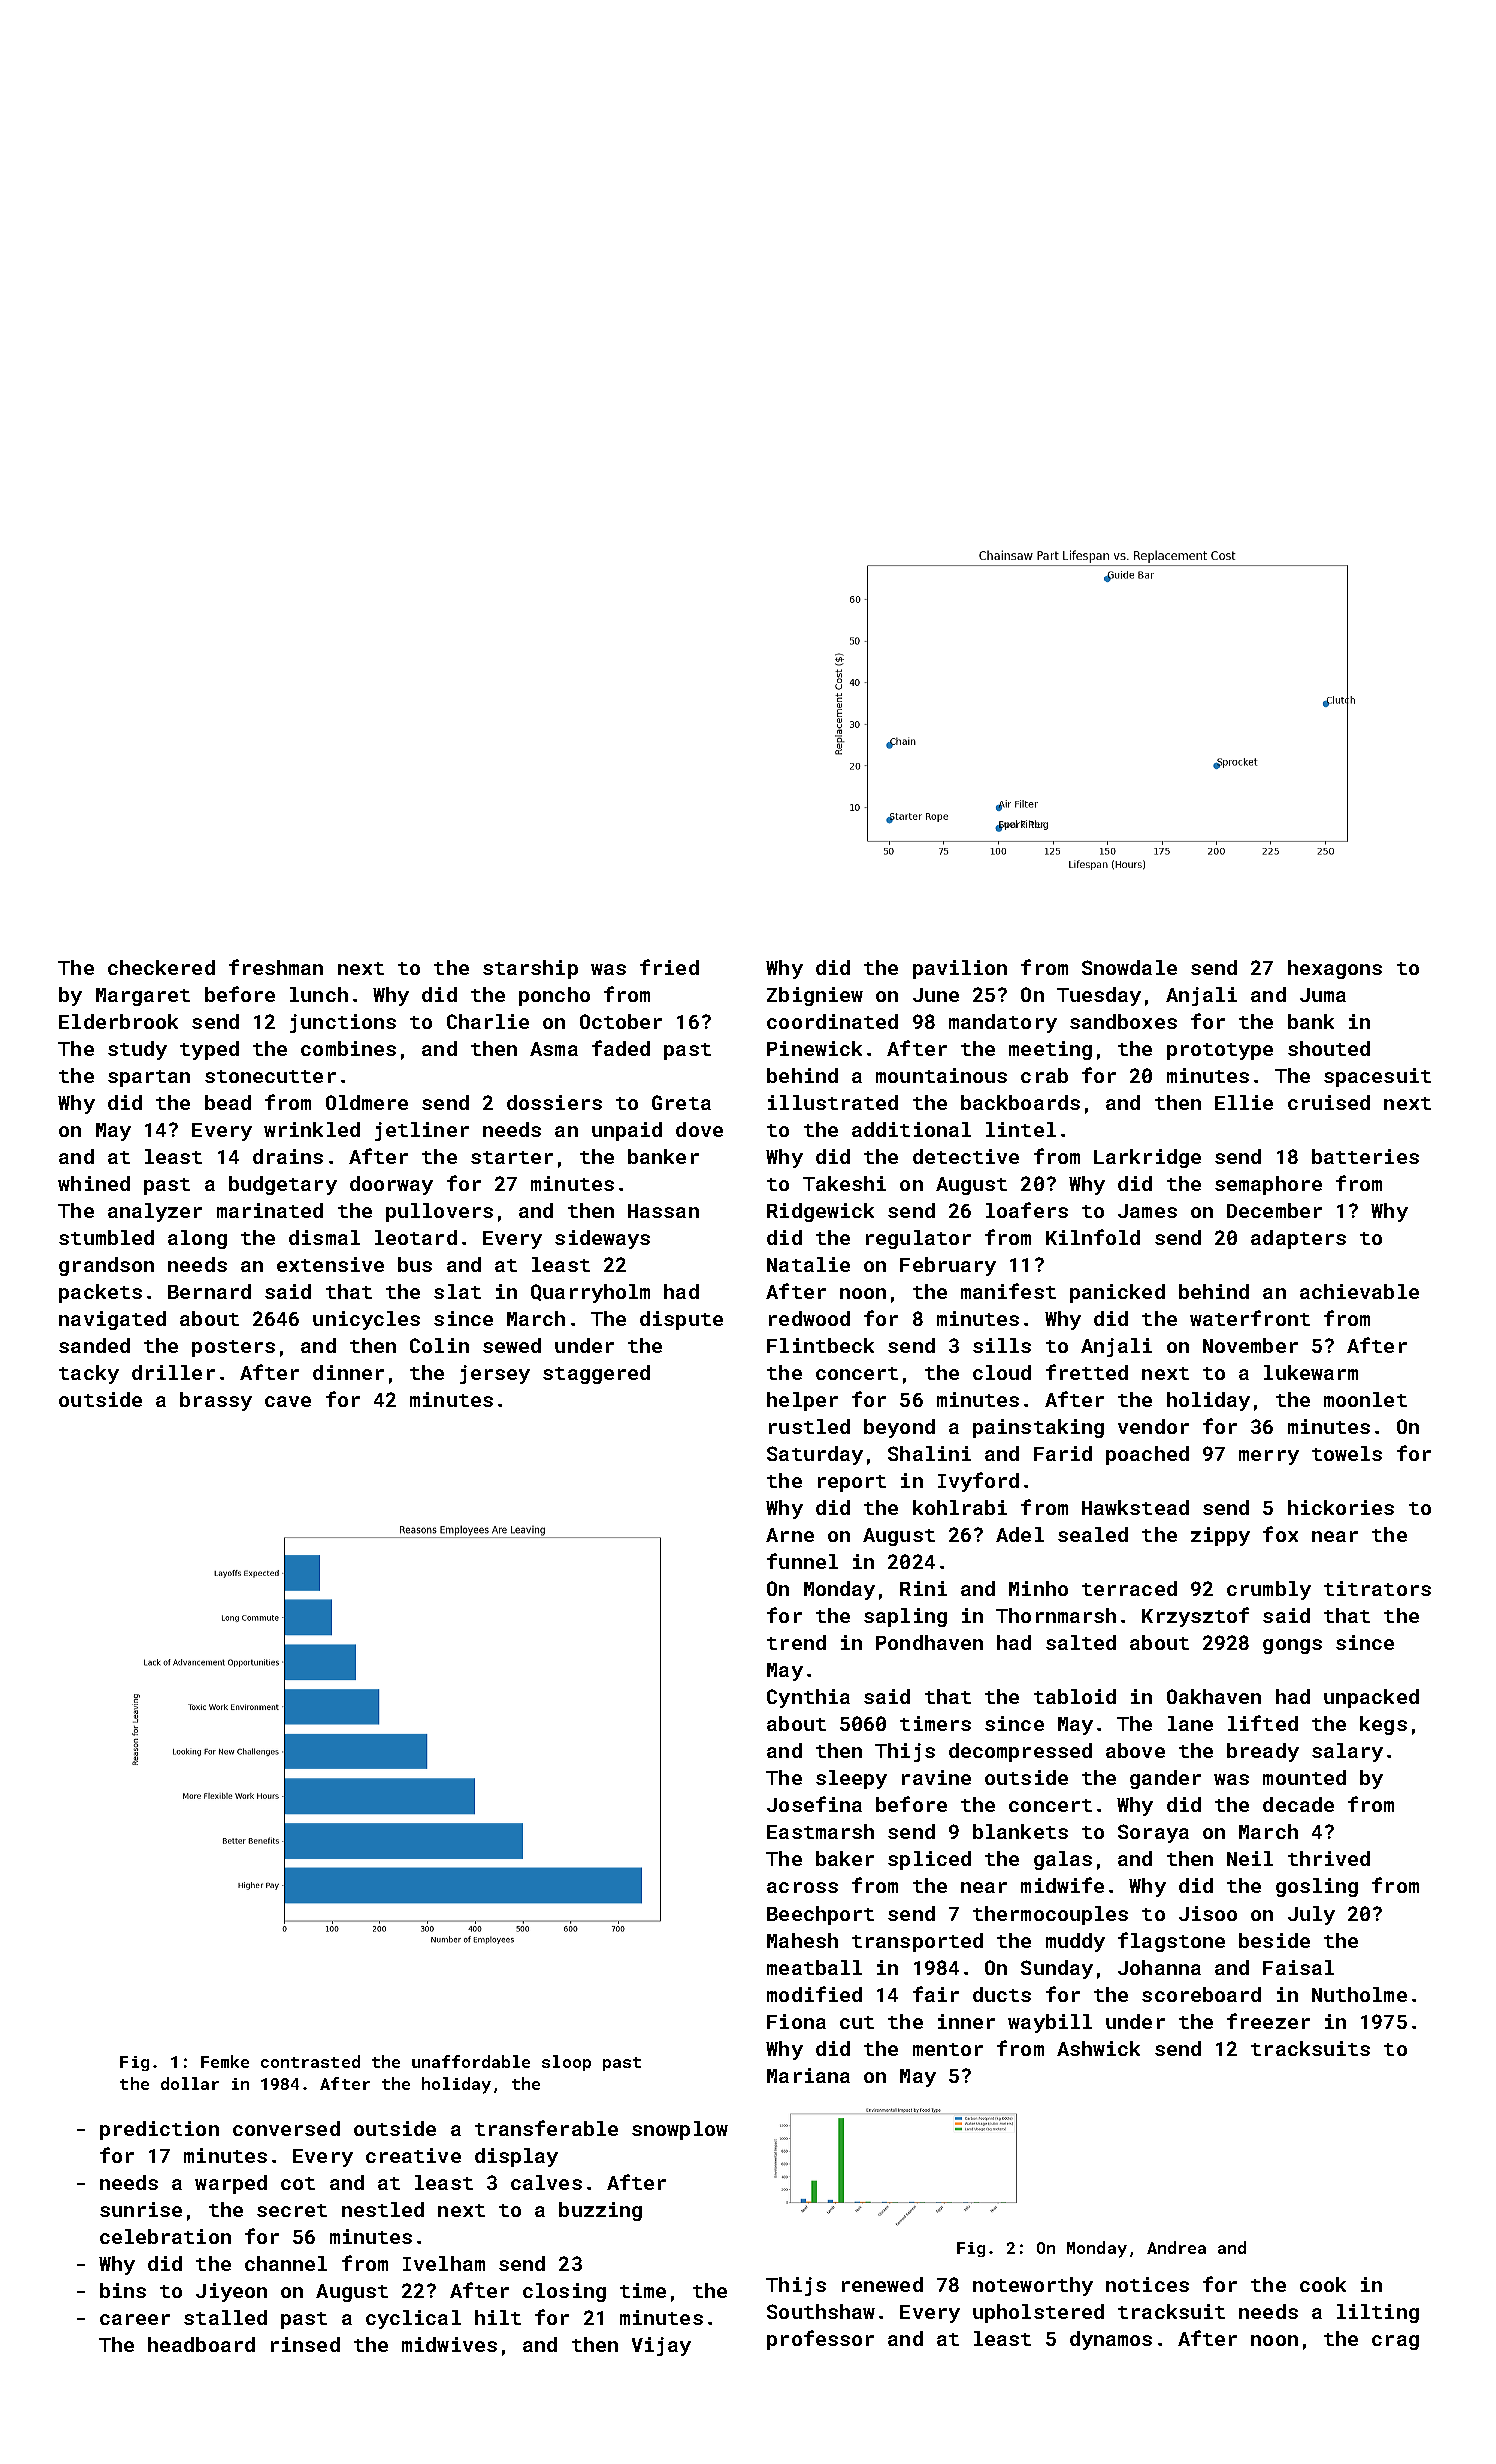  Describe the element at coordinates (216, 1401) in the screenshot. I see `brassy` at that location.
